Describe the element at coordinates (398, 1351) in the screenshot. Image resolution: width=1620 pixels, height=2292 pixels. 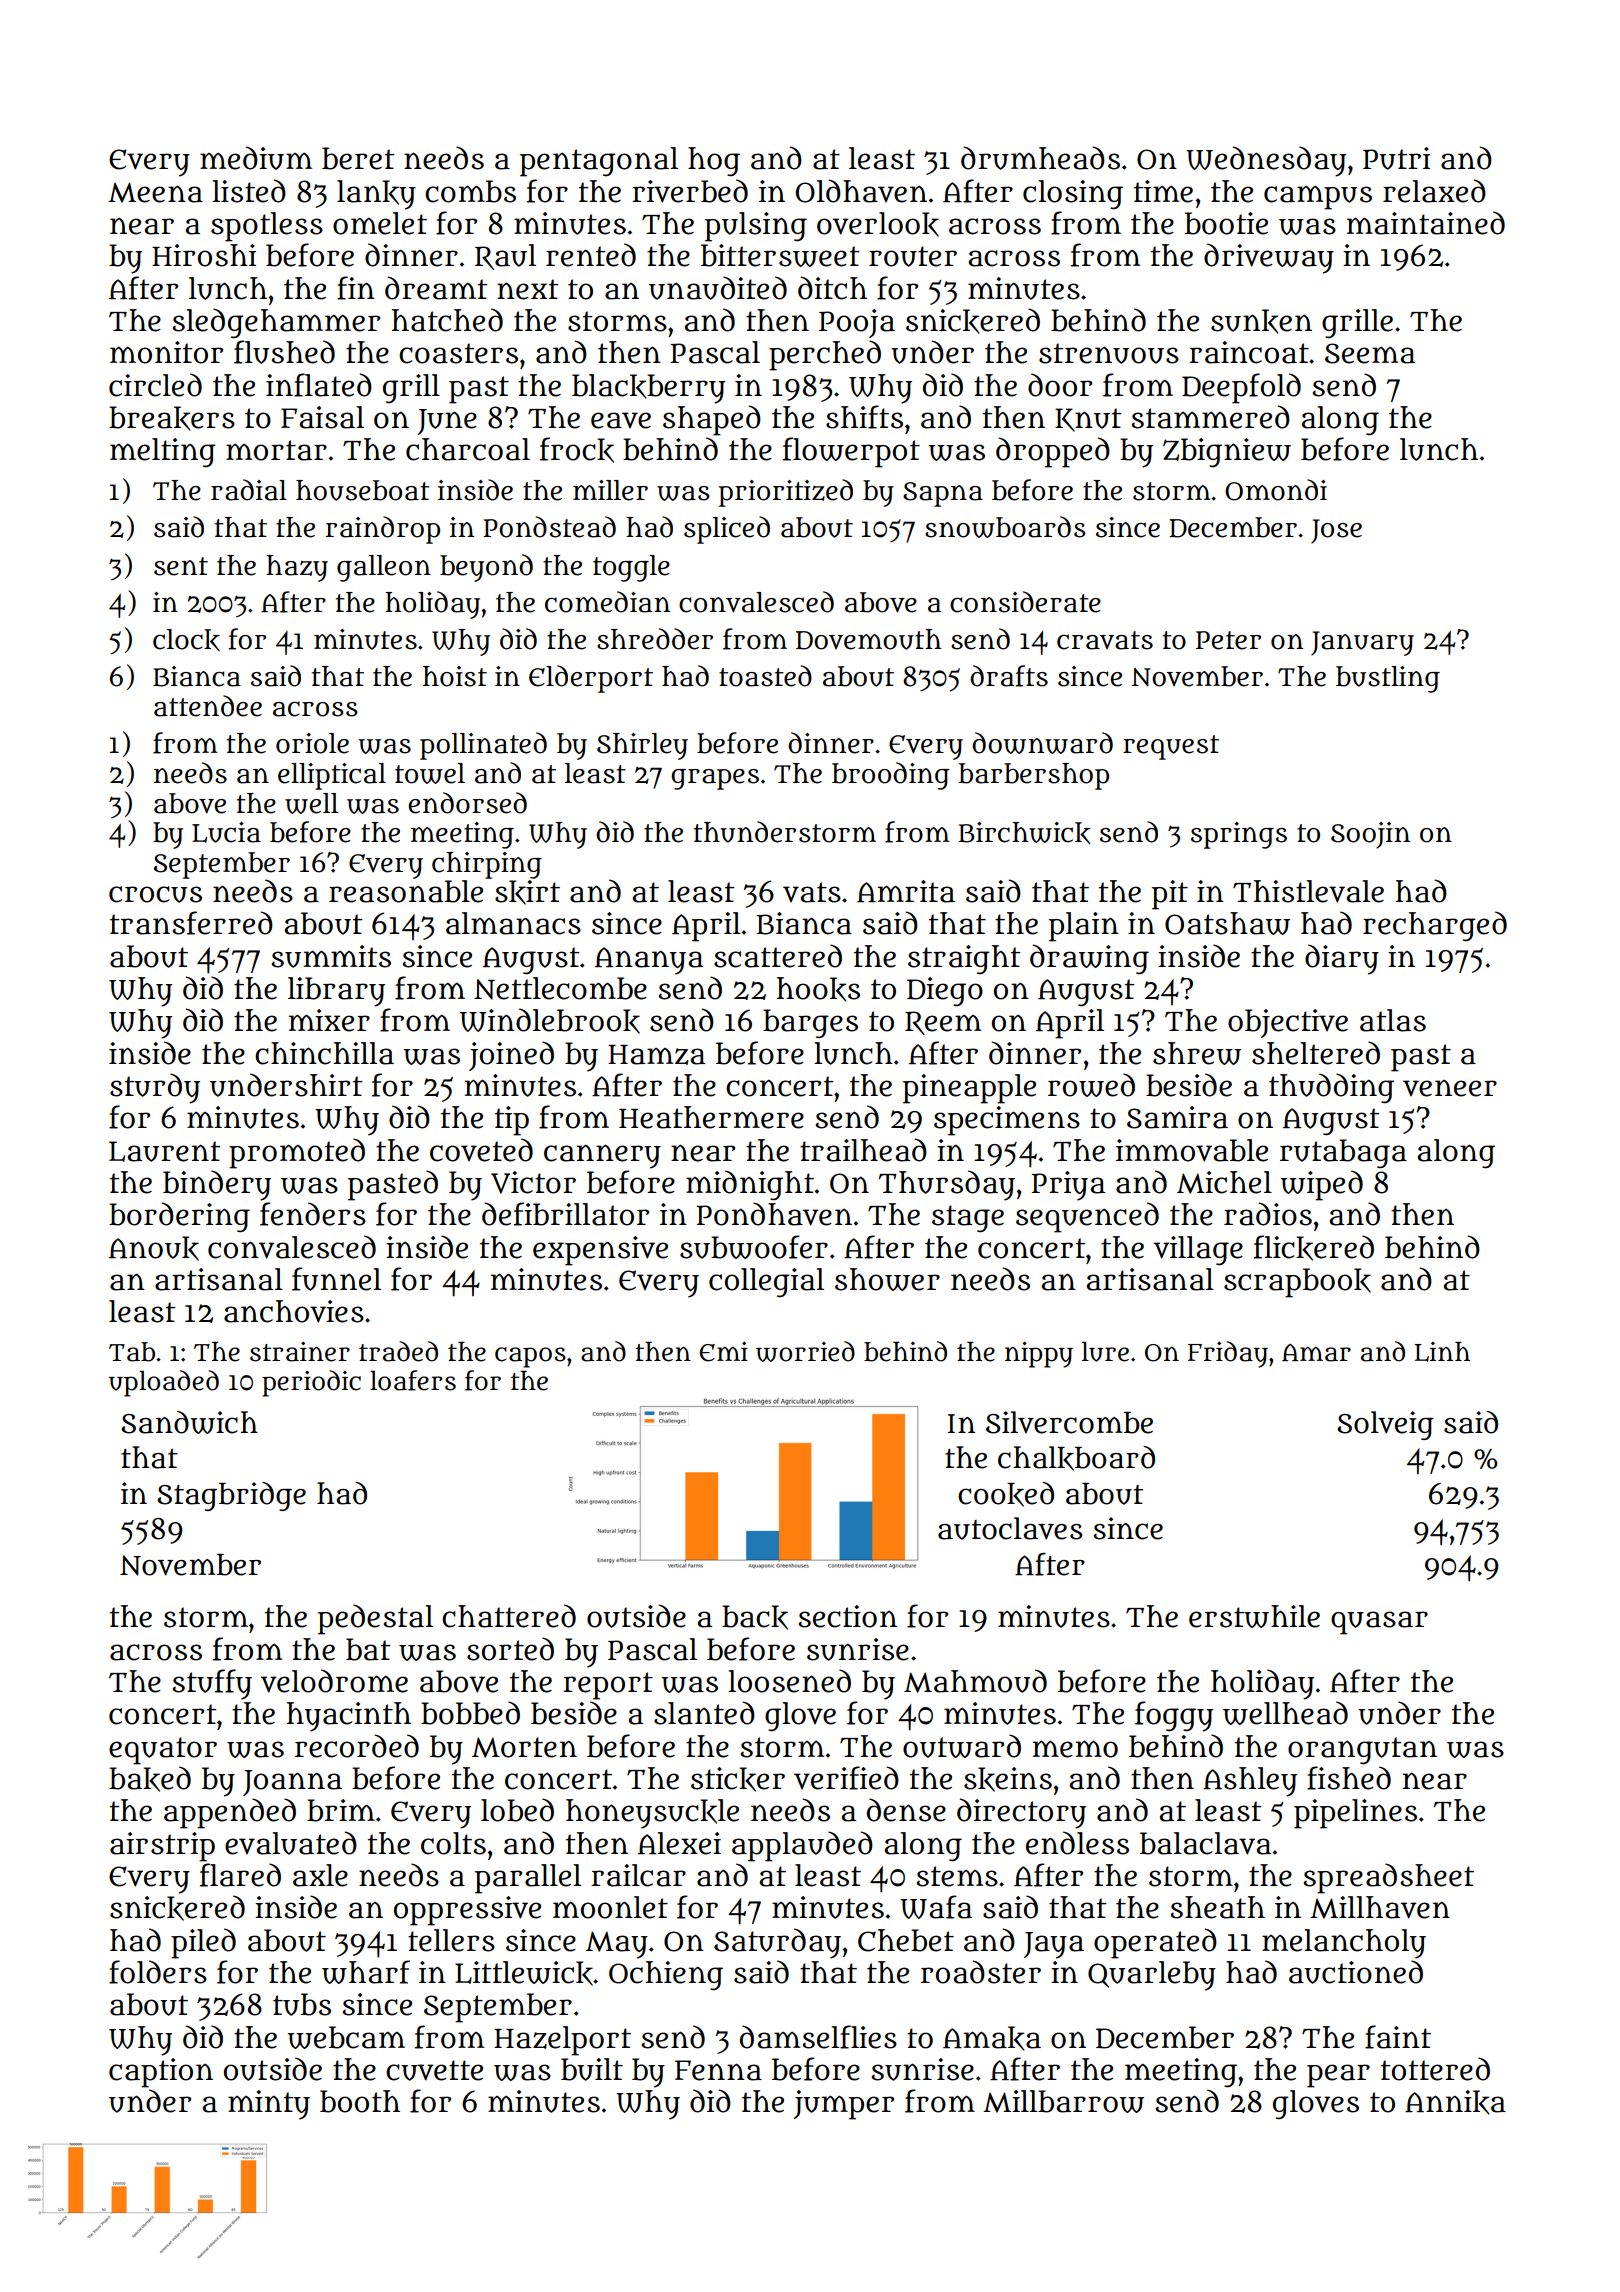
I see `traded` at that location.
